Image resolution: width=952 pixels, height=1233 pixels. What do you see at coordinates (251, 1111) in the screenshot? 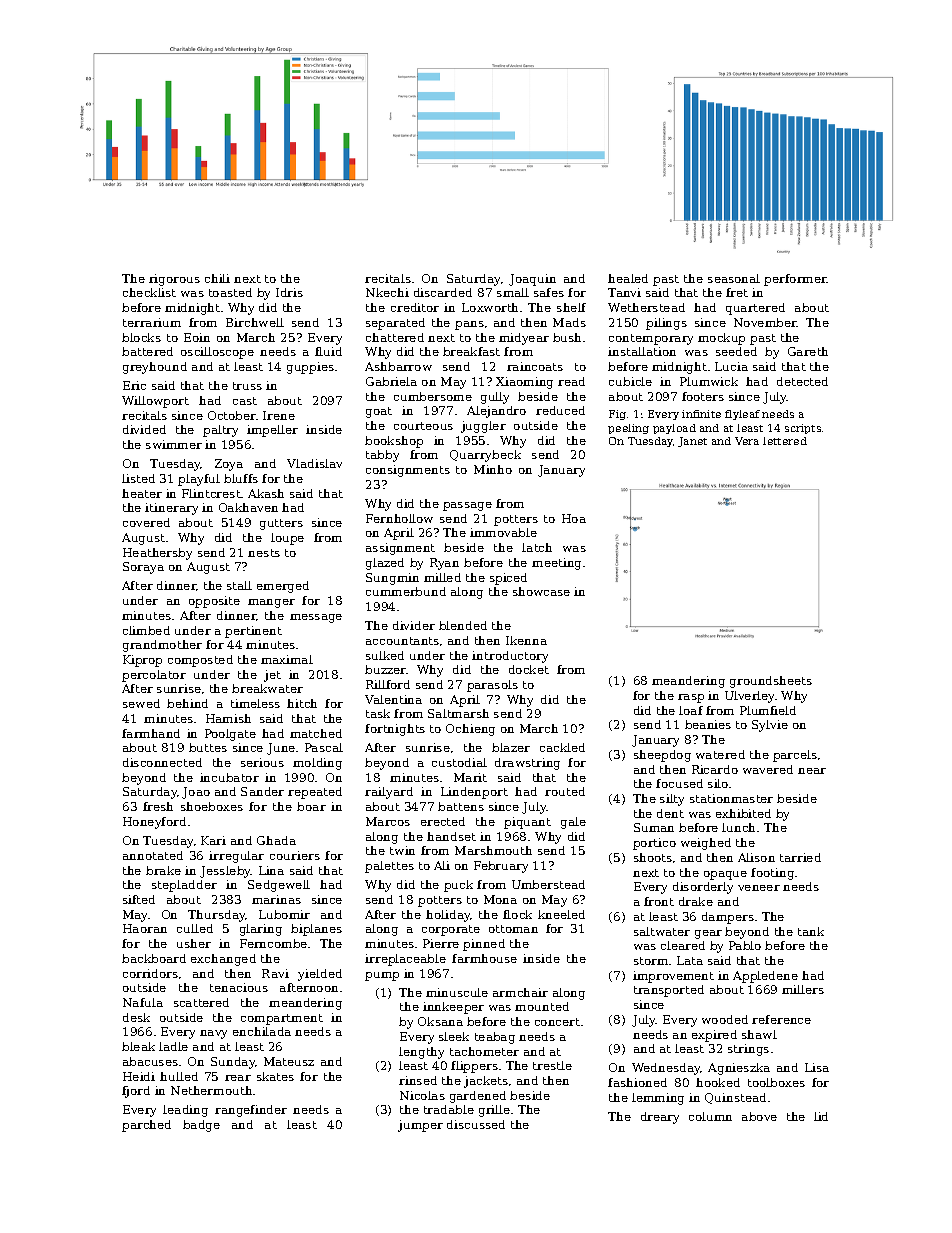
I see `rangefinder` at bounding box center [251, 1111].
